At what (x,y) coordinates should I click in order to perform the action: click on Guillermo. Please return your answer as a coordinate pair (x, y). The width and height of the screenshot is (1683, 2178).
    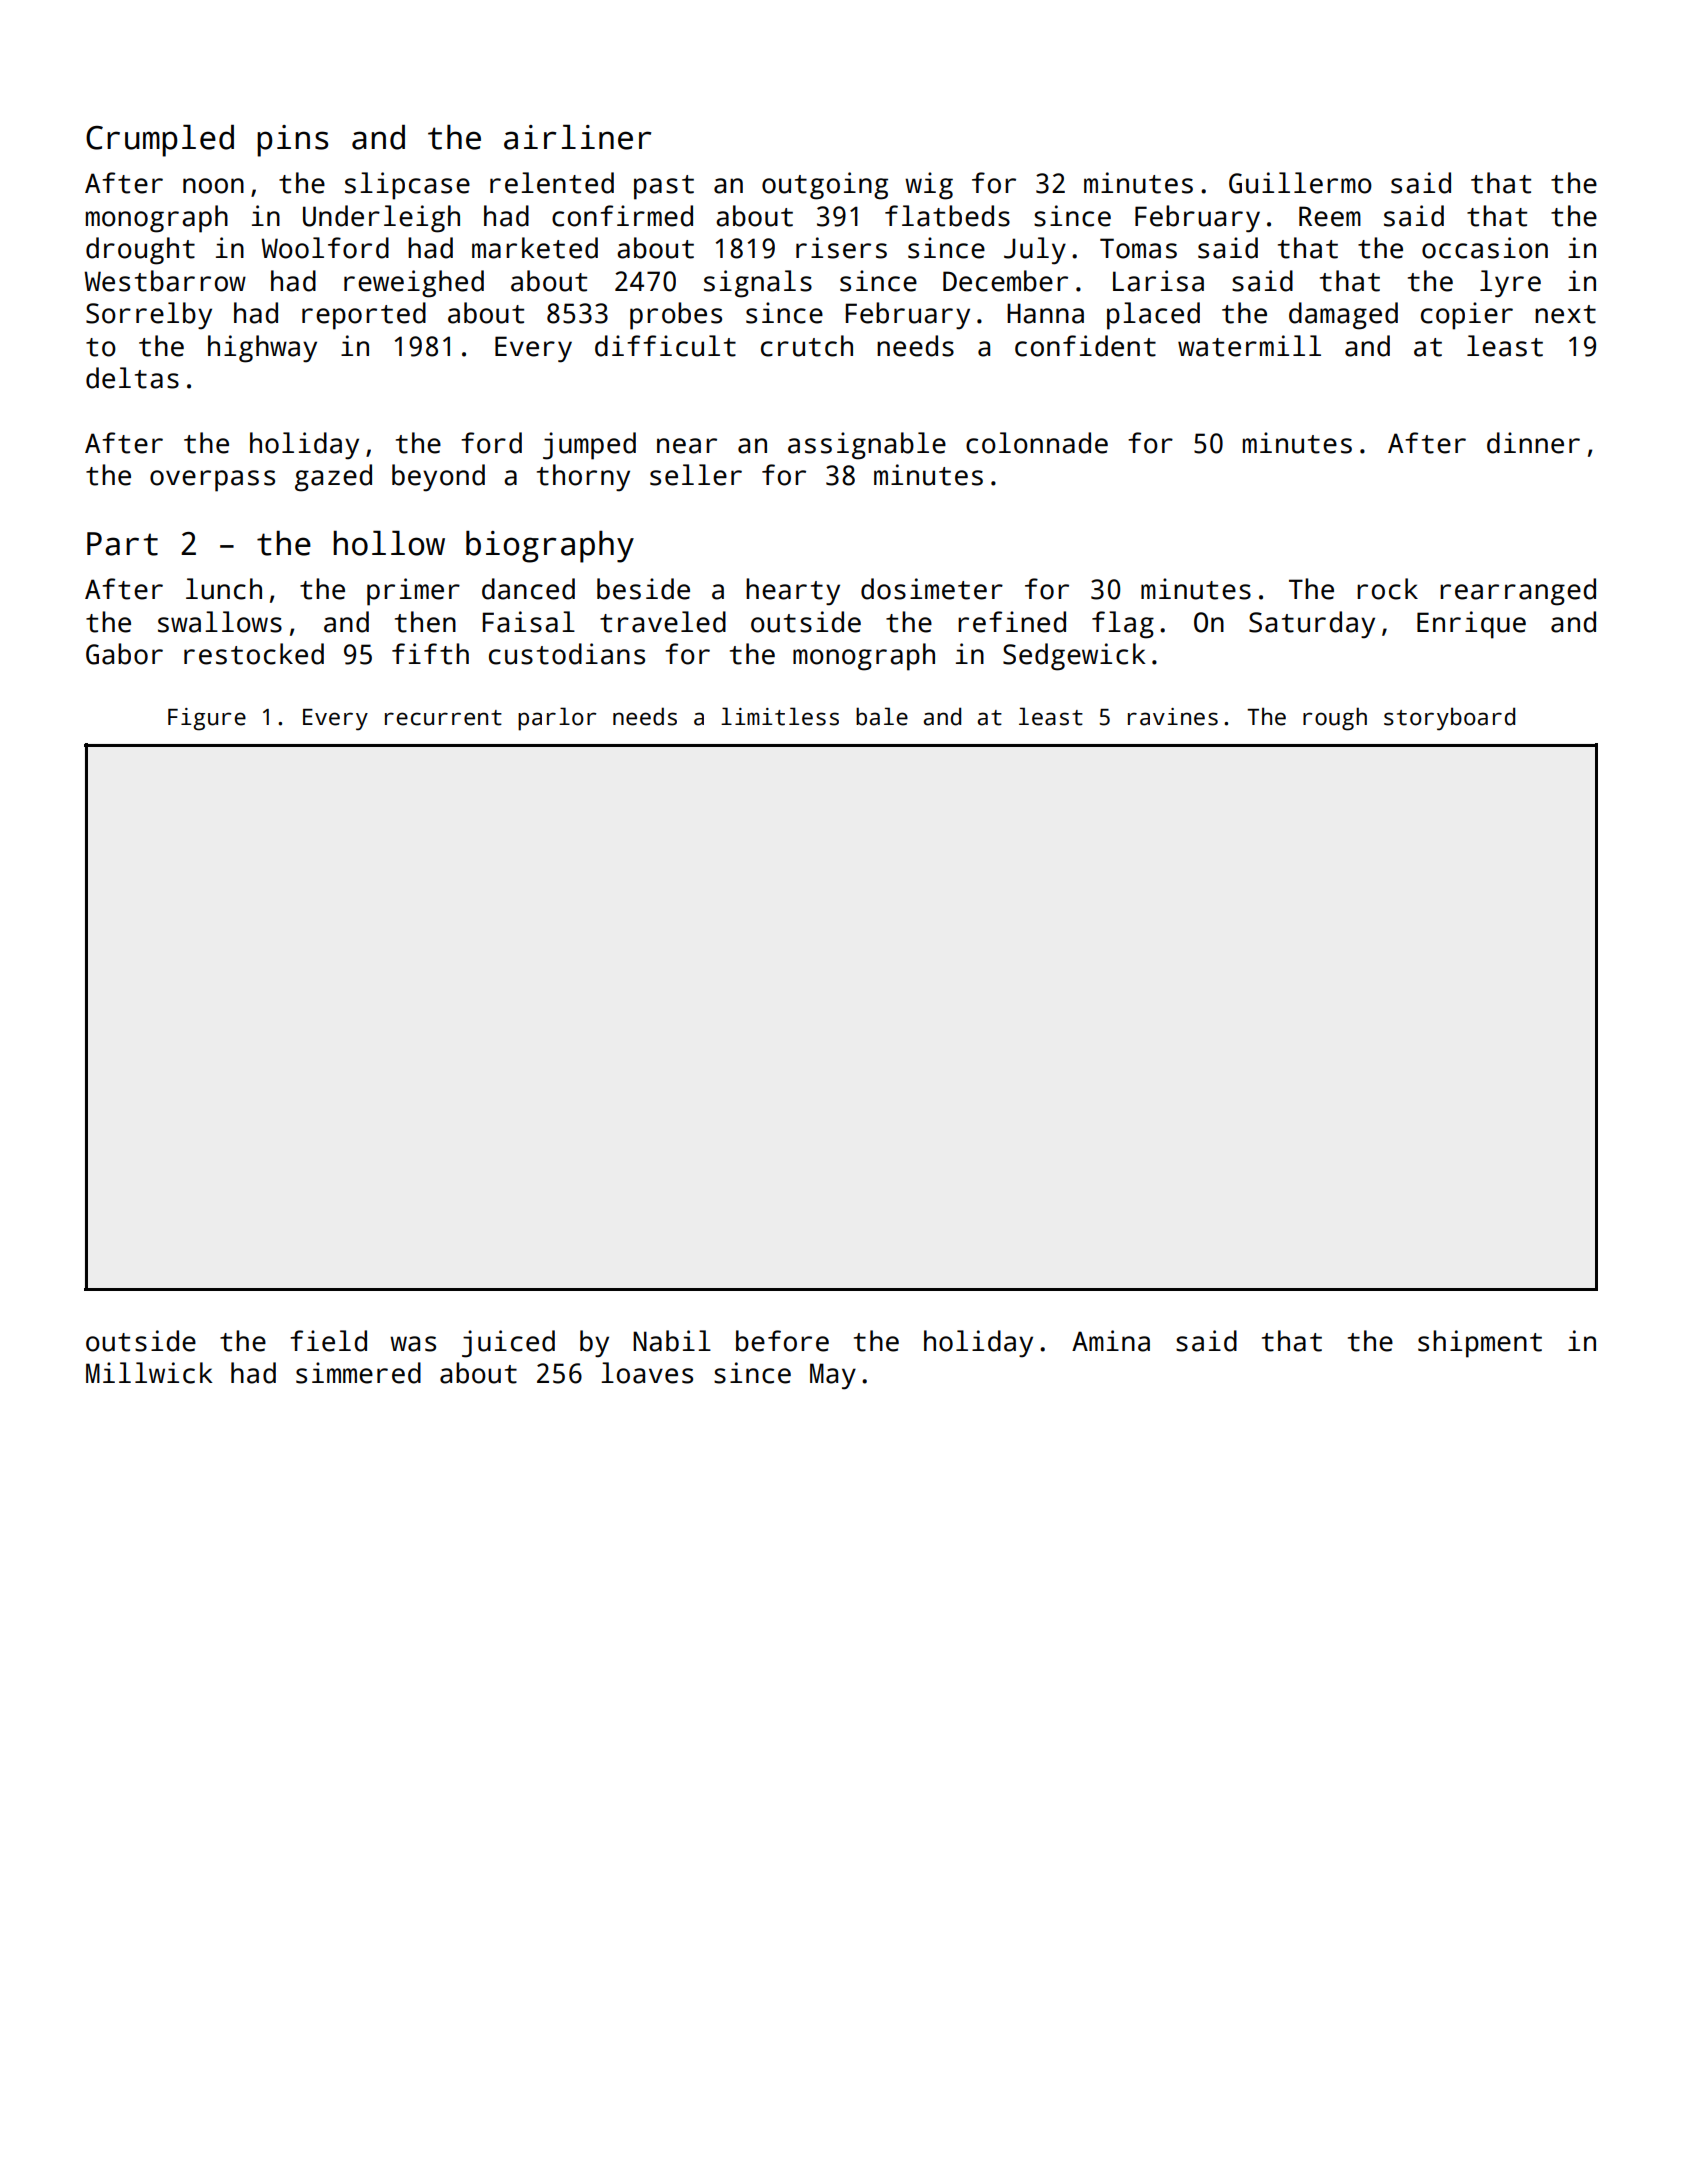
    Looking at the image, I should click on (1300, 183).
